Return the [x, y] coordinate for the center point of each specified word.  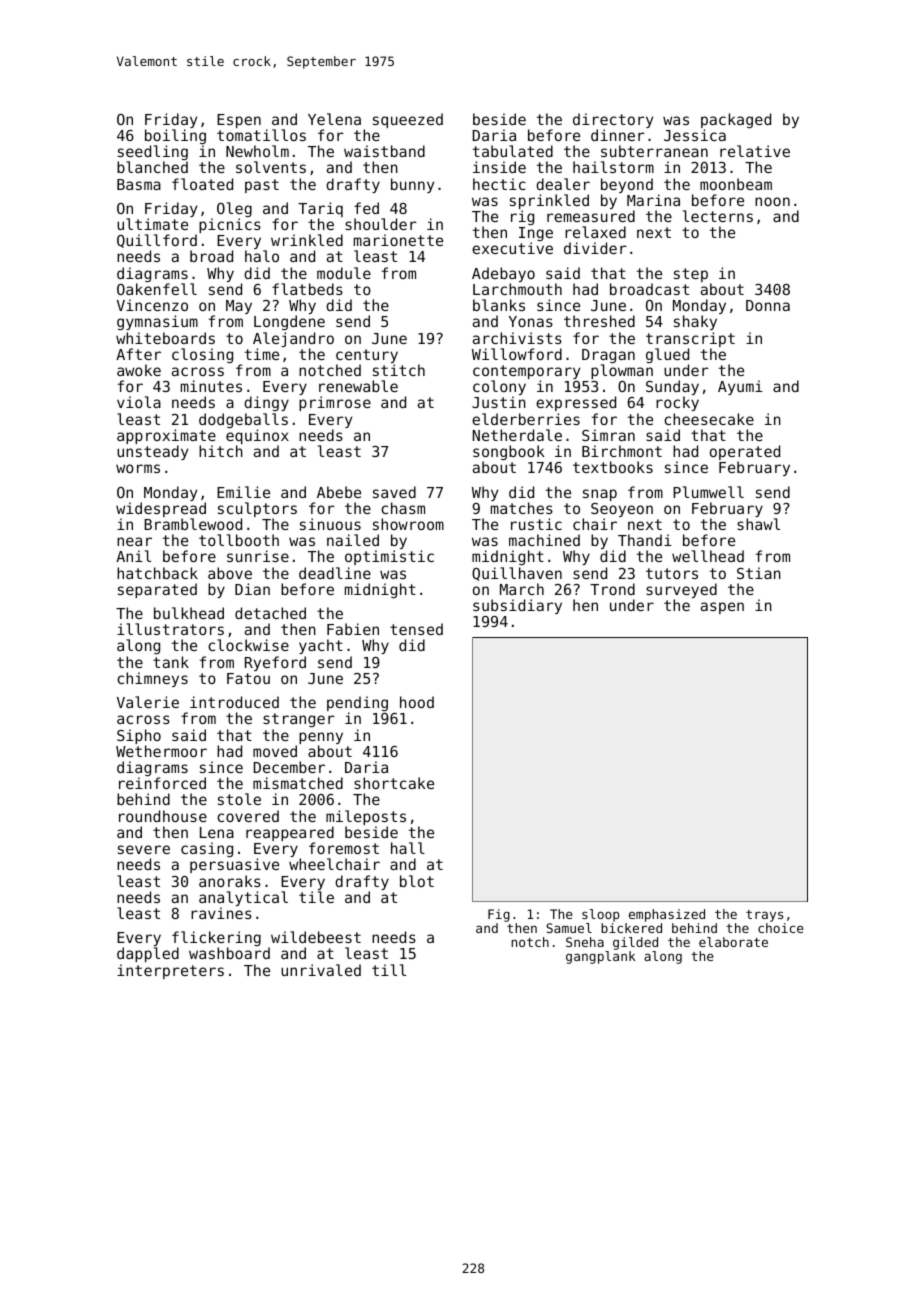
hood [417, 702]
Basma [139, 184]
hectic [499, 184]
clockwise [248, 645]
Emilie [243, 492]
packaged [736, 120]
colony [499, 388]
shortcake [394, 783]
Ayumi [740, 387]
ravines [221, 913]
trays [764, 916]
